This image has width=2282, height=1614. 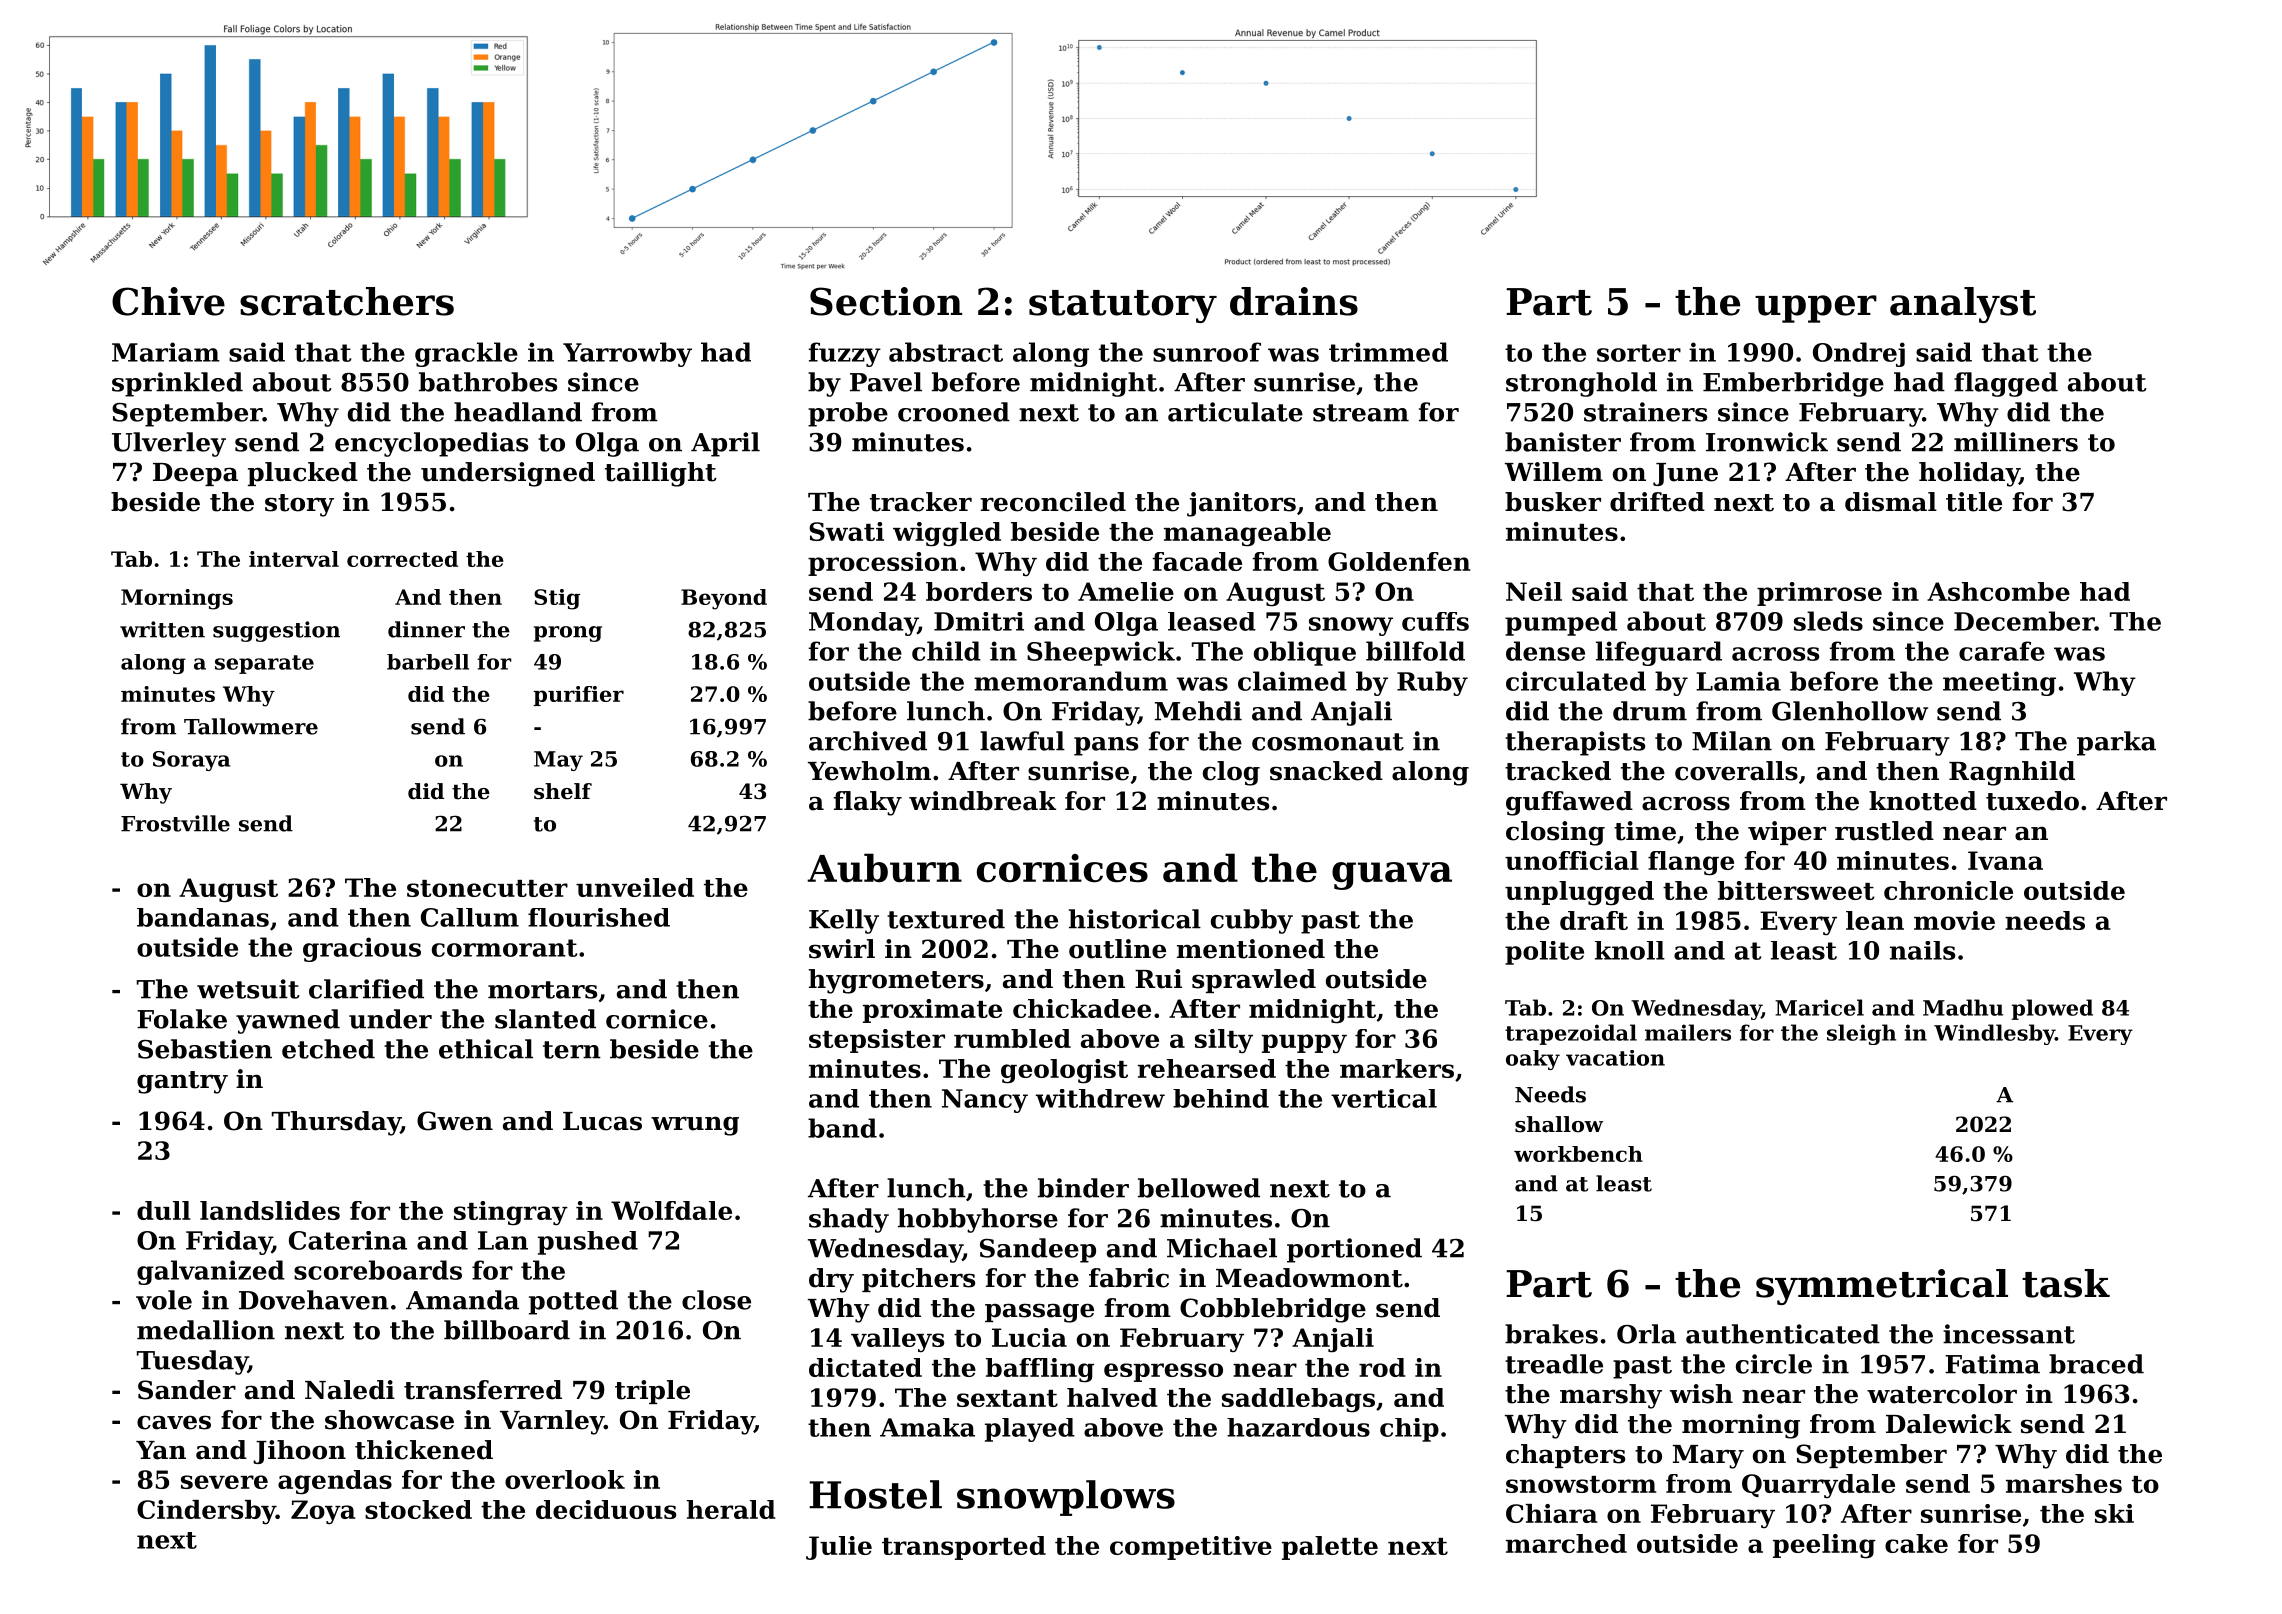 What do you see at coordinates (1241, 504) in the image?
I see `janitors` at bounding box center [1241, 504].
